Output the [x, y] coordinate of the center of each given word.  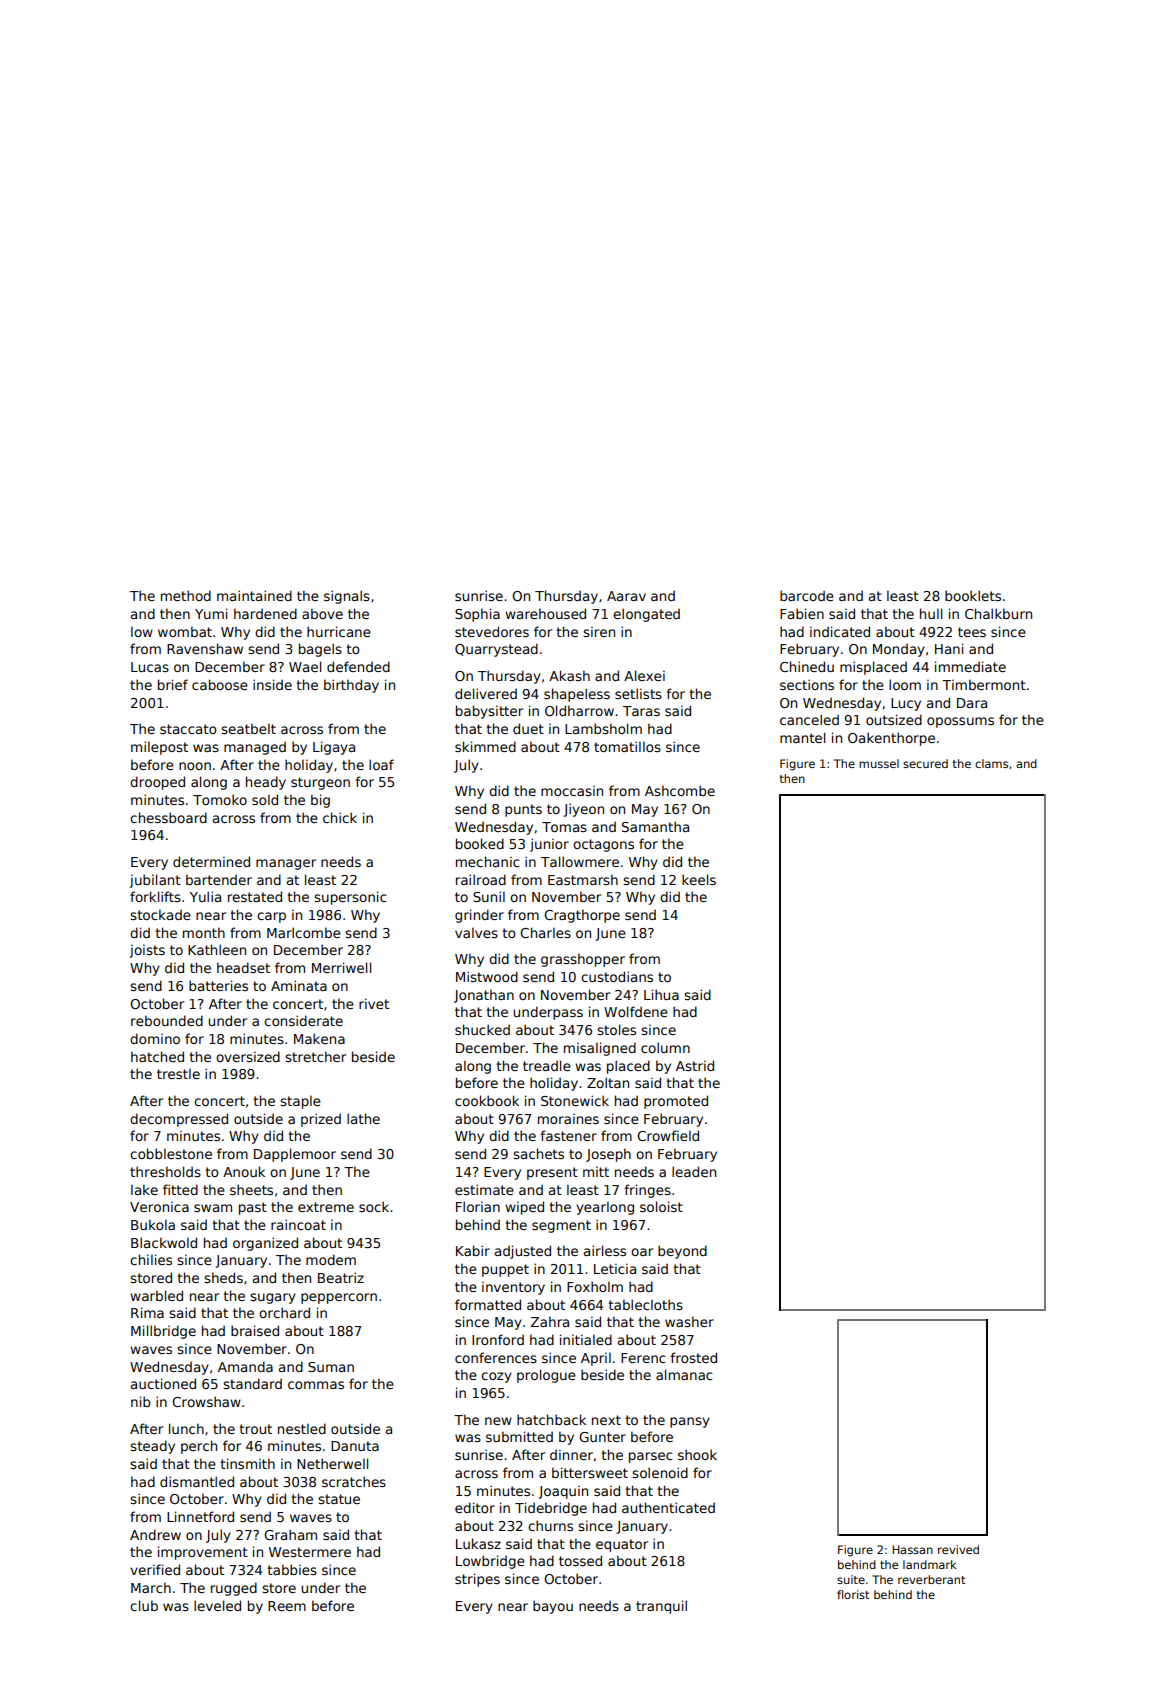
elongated [646, 615]
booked [480, 843]
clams [991, 763]
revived [958, 1549]
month [204, 932]
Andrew [155, 1534]
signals [347, 597]
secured [925, 763]
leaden [694, 1171]
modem [331, 1259]
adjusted [523, 1252]
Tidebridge [551, 1509]
